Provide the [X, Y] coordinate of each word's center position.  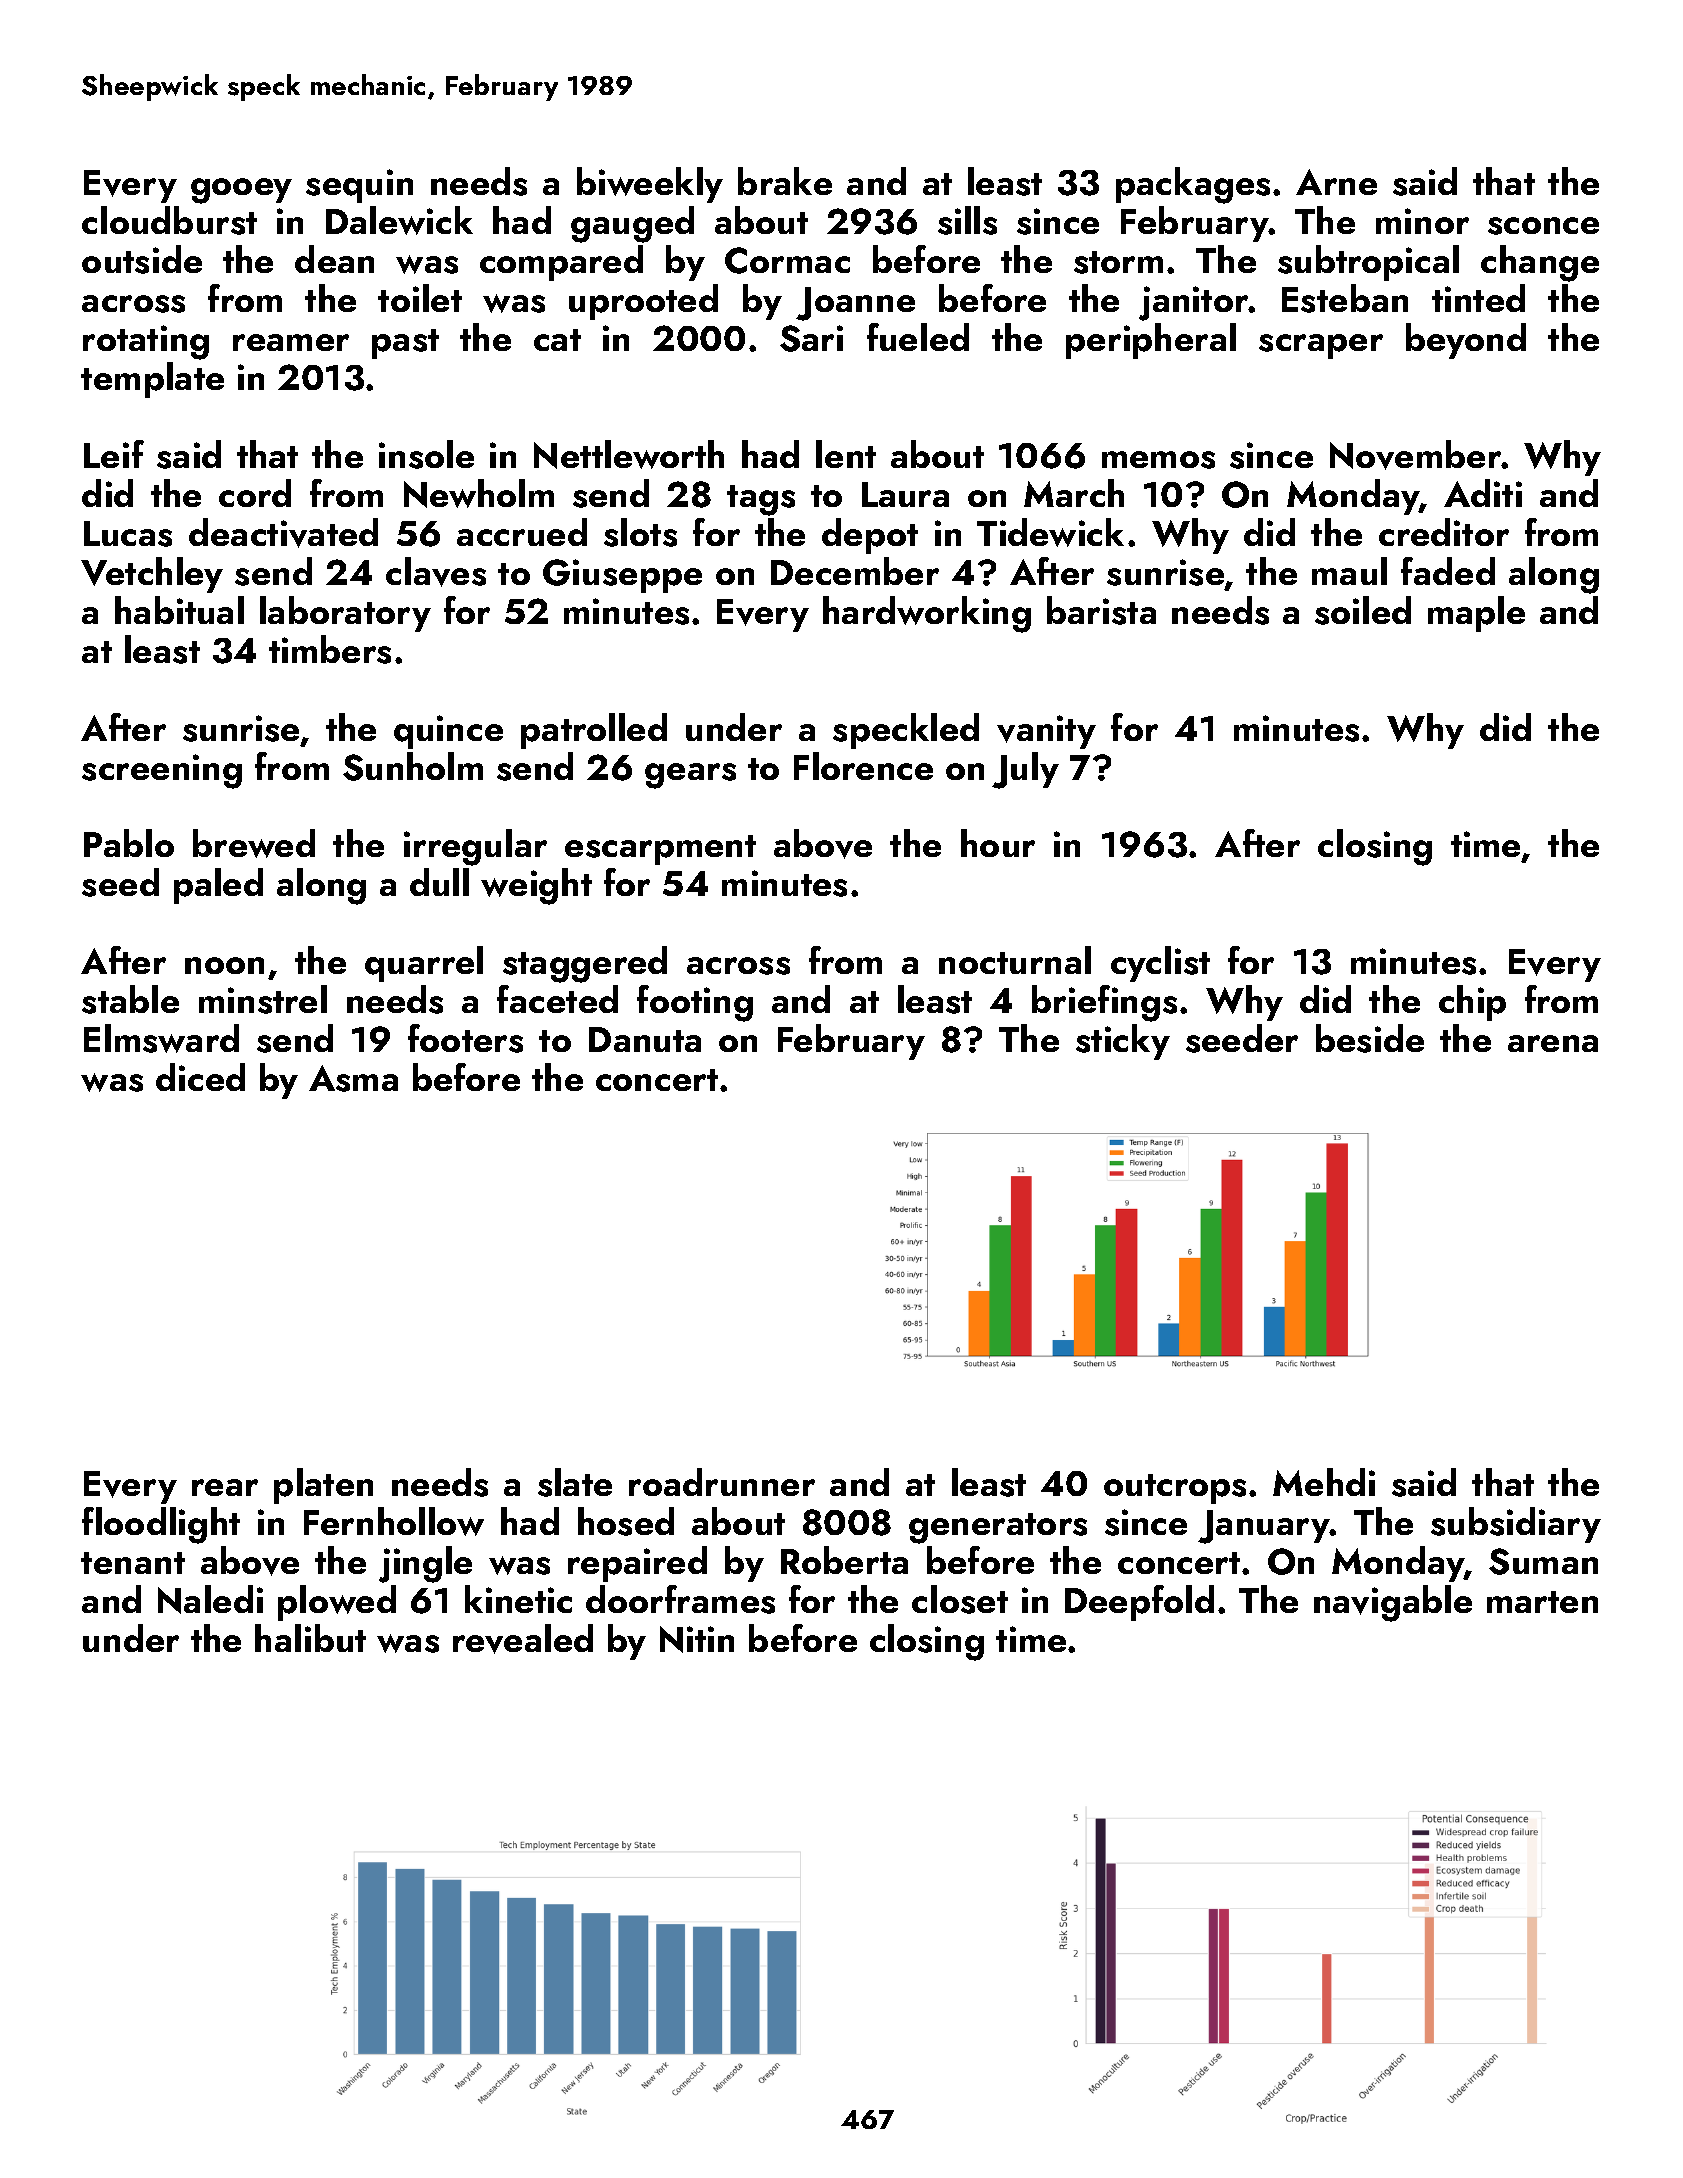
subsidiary [1516, 1525]
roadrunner [722, 1482]
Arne [1336, 182]
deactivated [283, 533]
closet [960, 1599]
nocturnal [1015, 960]
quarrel [424, 964]
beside [1370, 1038]
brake [785, 181]
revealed [523, 1639]
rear [225, 1487]
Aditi [1483, 493]
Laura [905, 494]
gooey [241, 191]
